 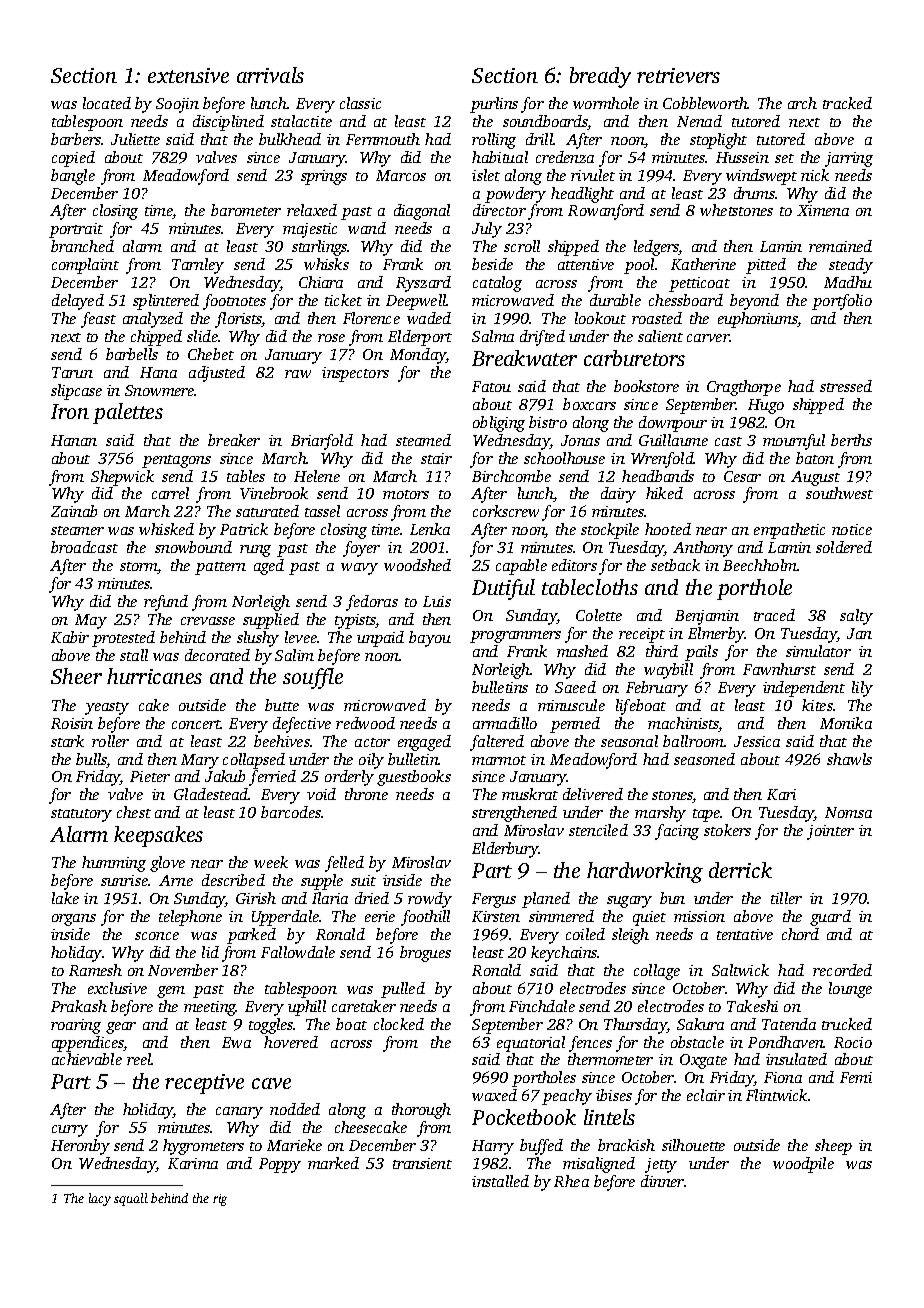 What do you see at coordinates (842, 302) in the page?
I see `portfolio` at bounding box center [842, 302].
